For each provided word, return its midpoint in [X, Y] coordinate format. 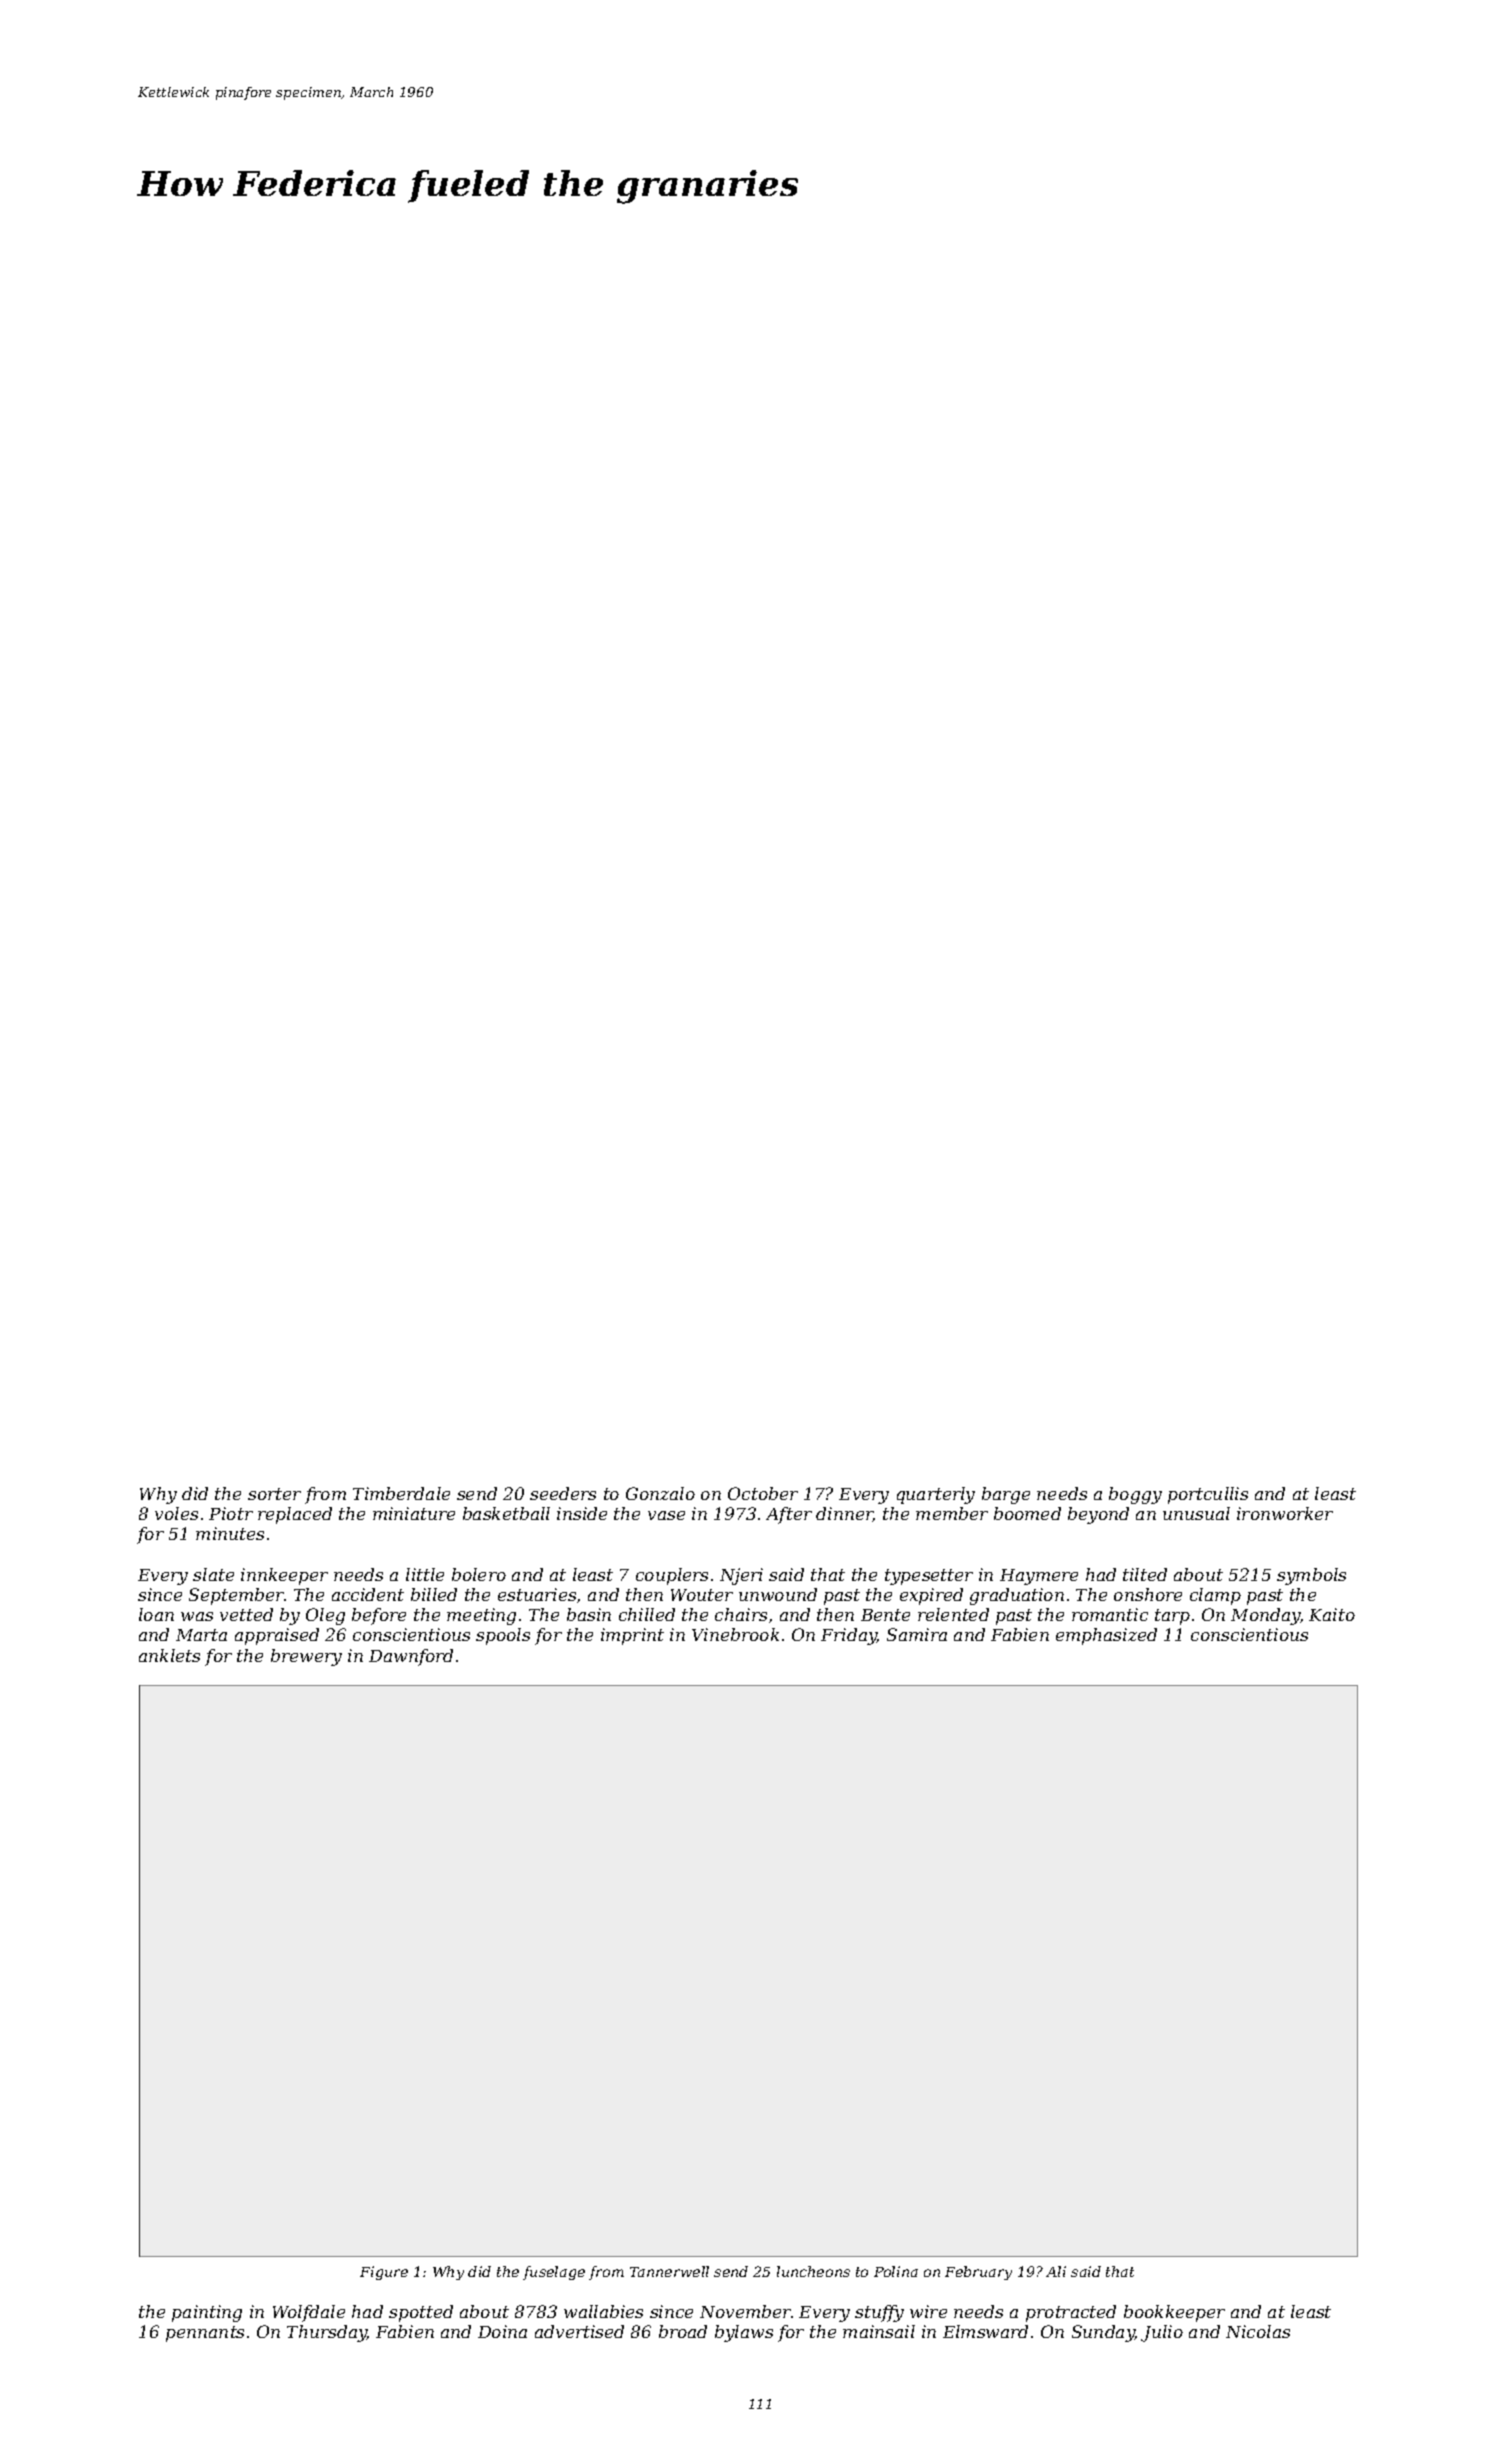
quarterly [936, 1495]
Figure [384, 2273]
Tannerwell [669, 2271]
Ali [1056, 2271]
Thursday [327, 2333]
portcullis [1208, 1495]
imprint [632, 1636]
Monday [1266, 1616]
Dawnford [411, 1657]
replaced [295, 1515]
